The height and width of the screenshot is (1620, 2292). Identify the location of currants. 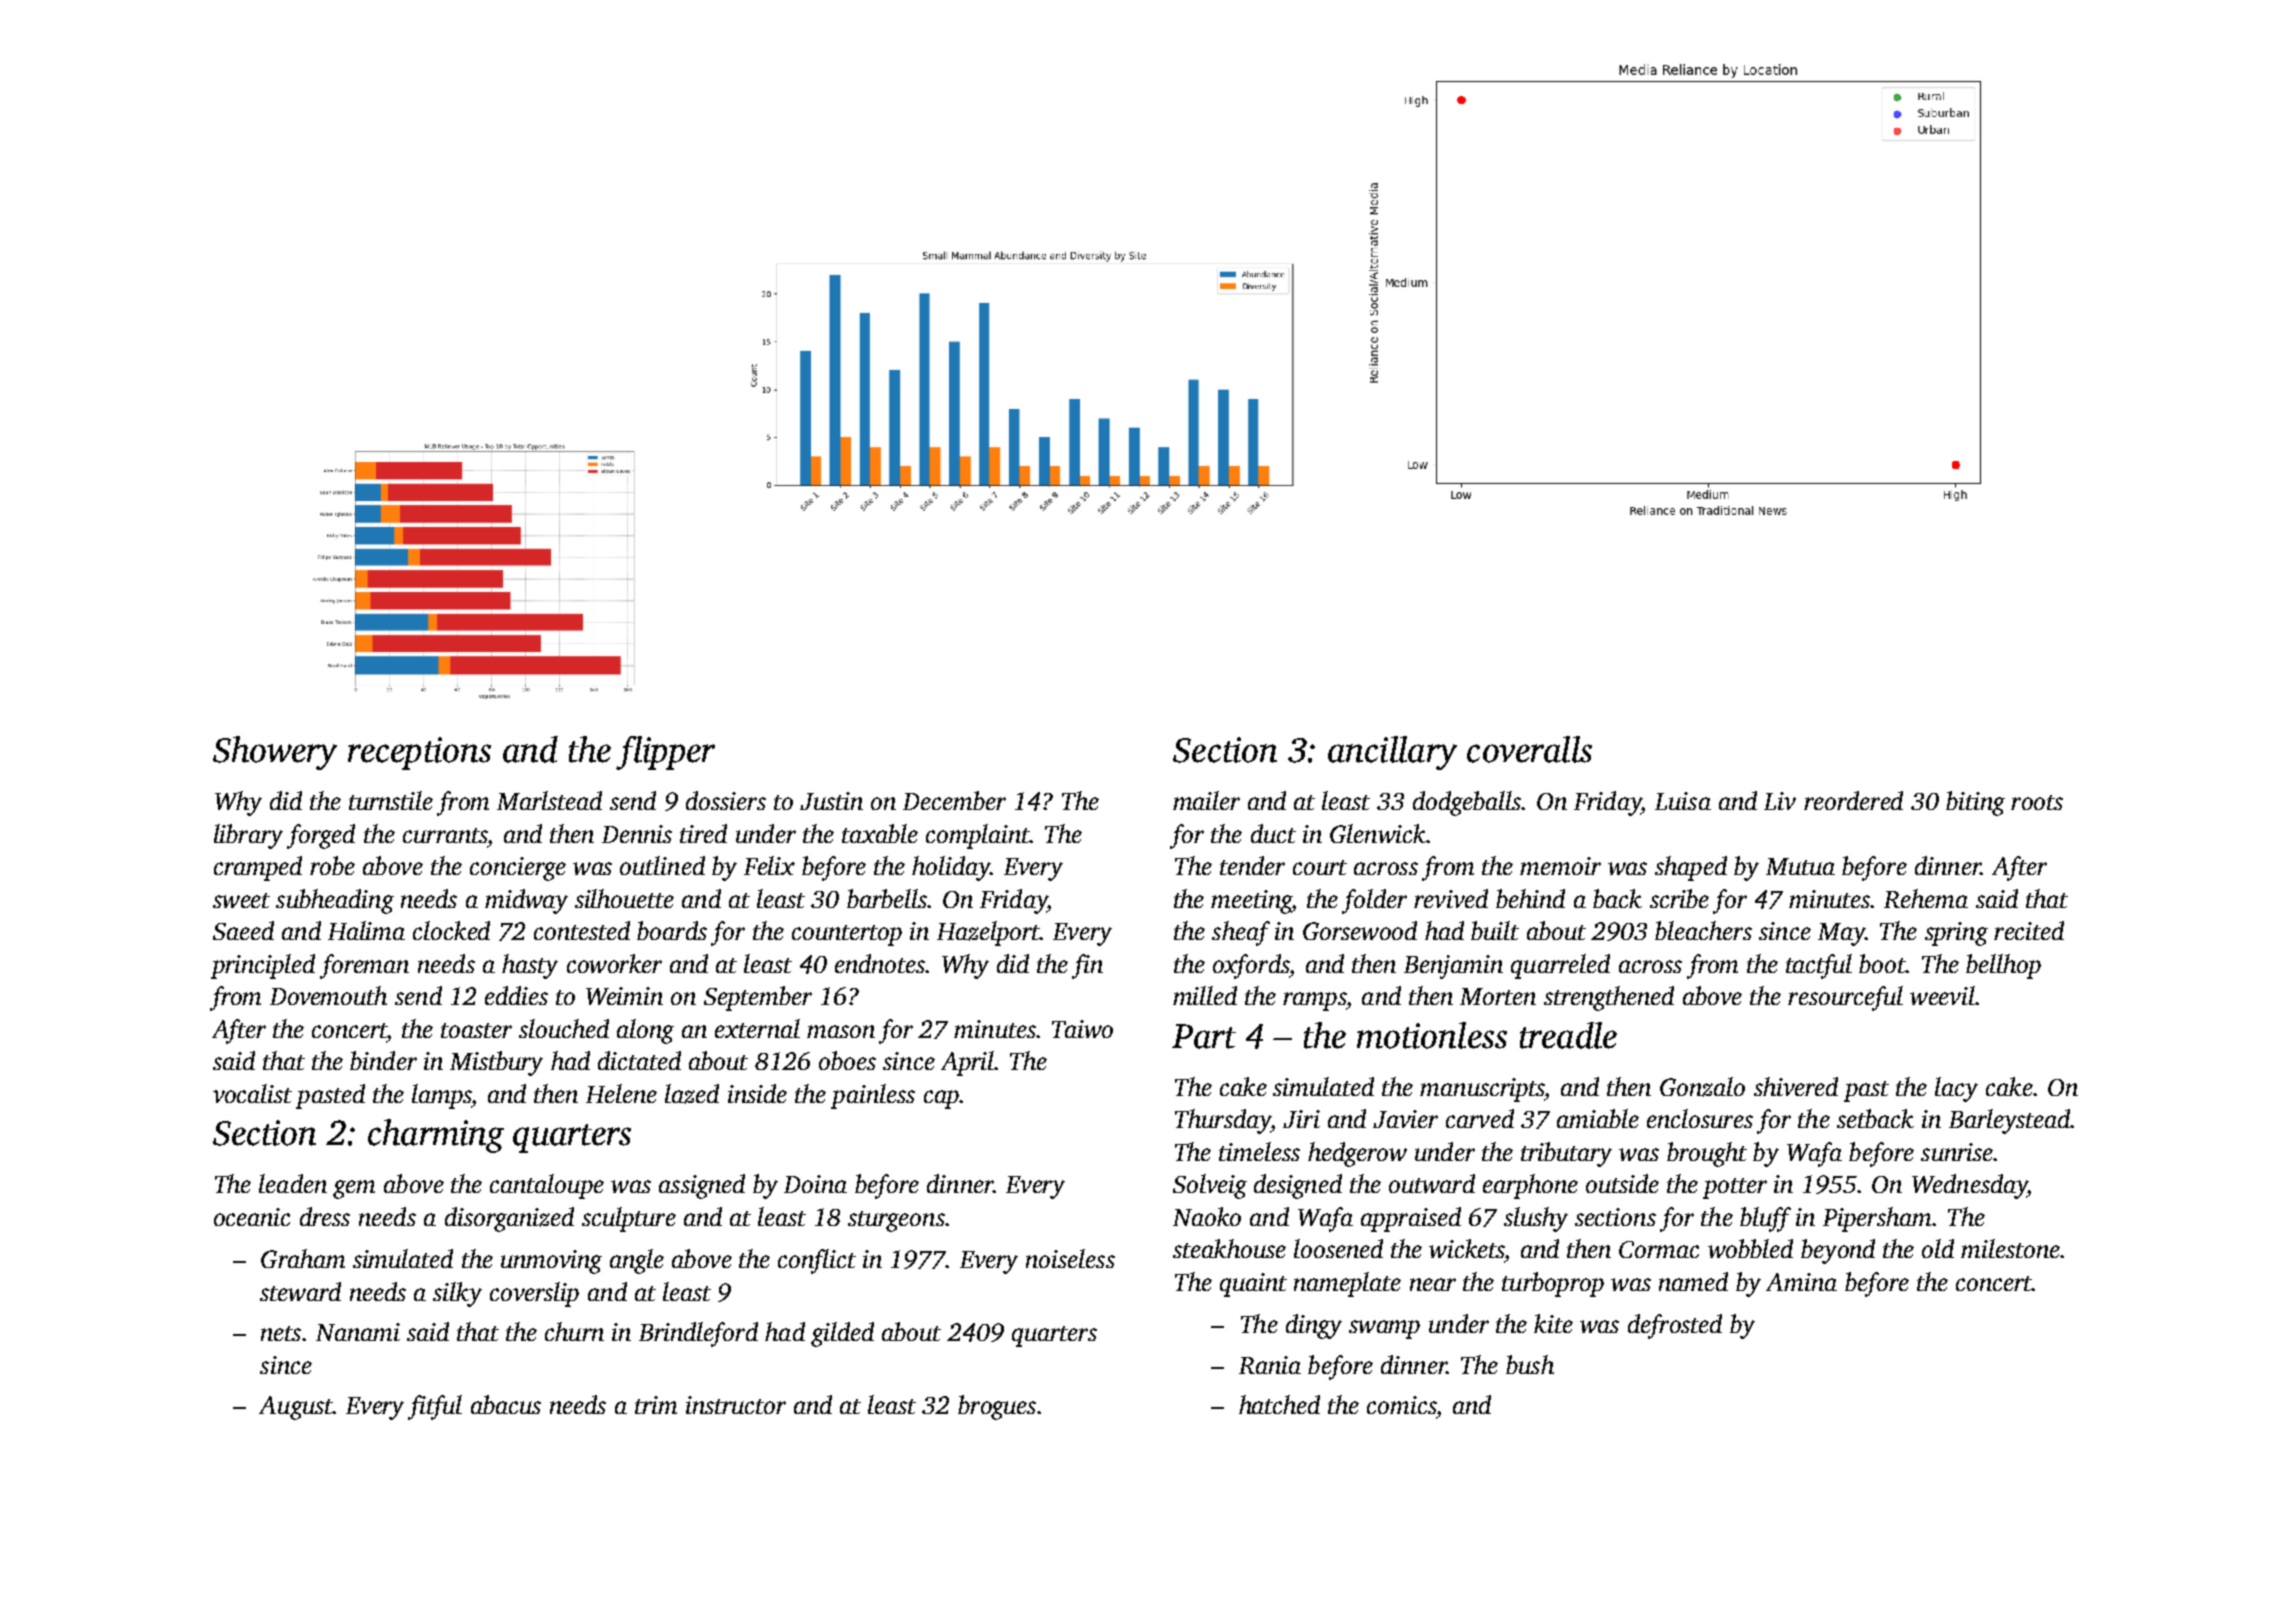
(445, 835).
